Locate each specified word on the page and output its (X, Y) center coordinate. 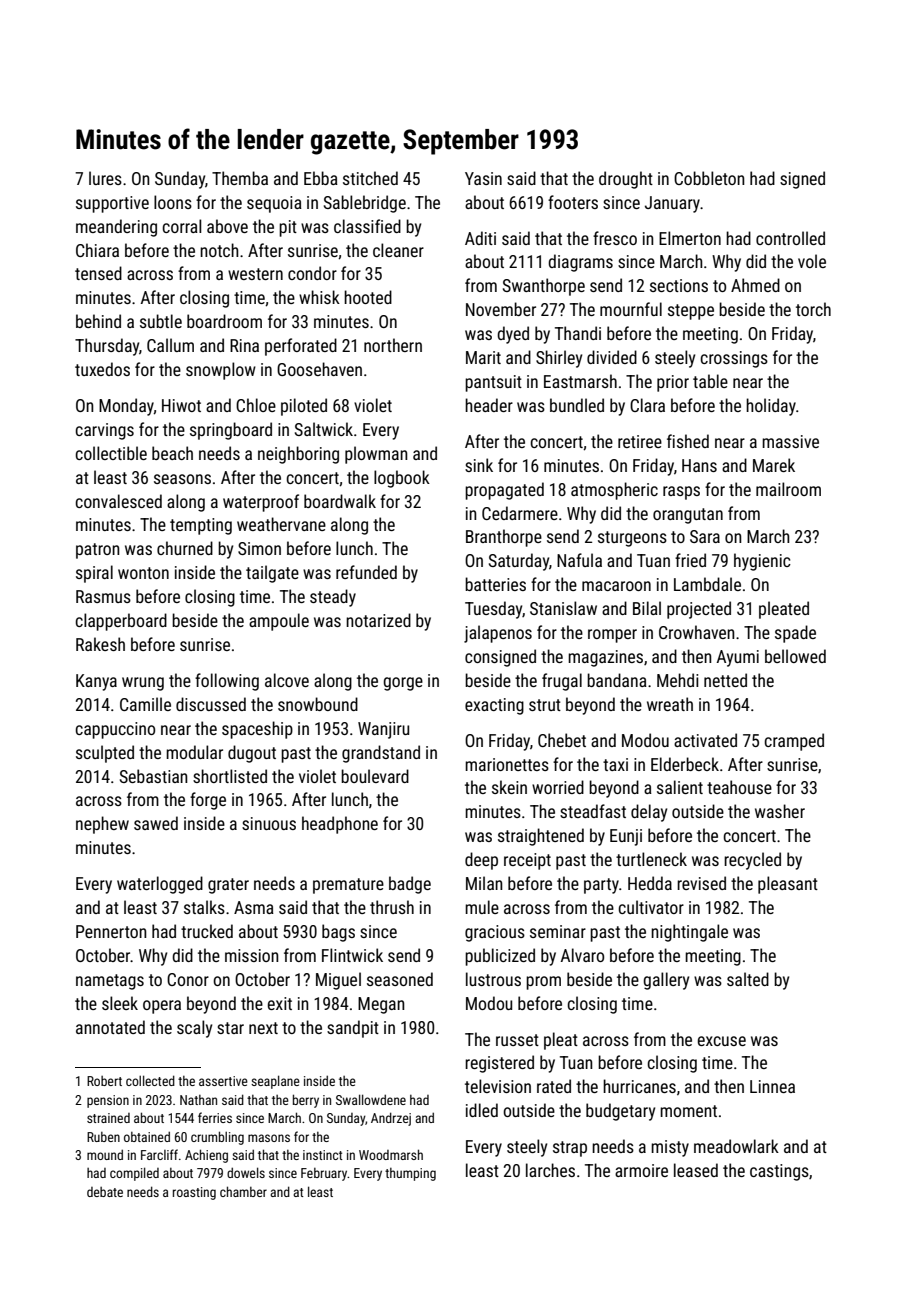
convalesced (118, 501)
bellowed (795, 656)
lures (105, 178)
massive (790, 441)
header (489, 405)
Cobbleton (709, 178)
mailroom (788, 489)
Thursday (107, 347)
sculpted (105, 754)
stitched (370, 178)
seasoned (400, 979)
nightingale (689, 933)
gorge (403, 684)
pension (108, 1101)
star (230, 1028)
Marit (483, 357)
